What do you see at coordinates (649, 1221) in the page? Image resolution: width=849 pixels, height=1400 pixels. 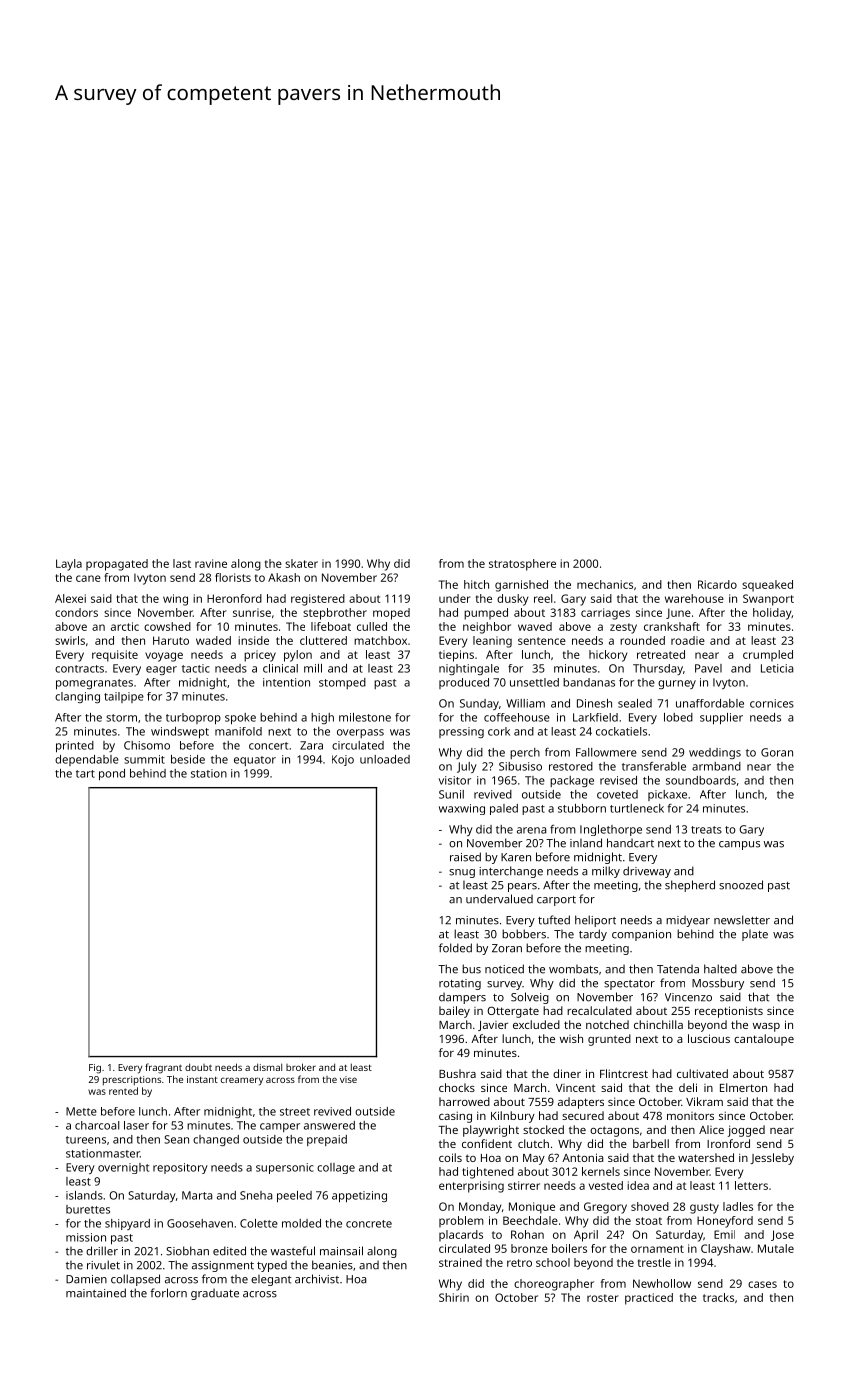 I see `stoat` at bounding box center [649, 1221].
